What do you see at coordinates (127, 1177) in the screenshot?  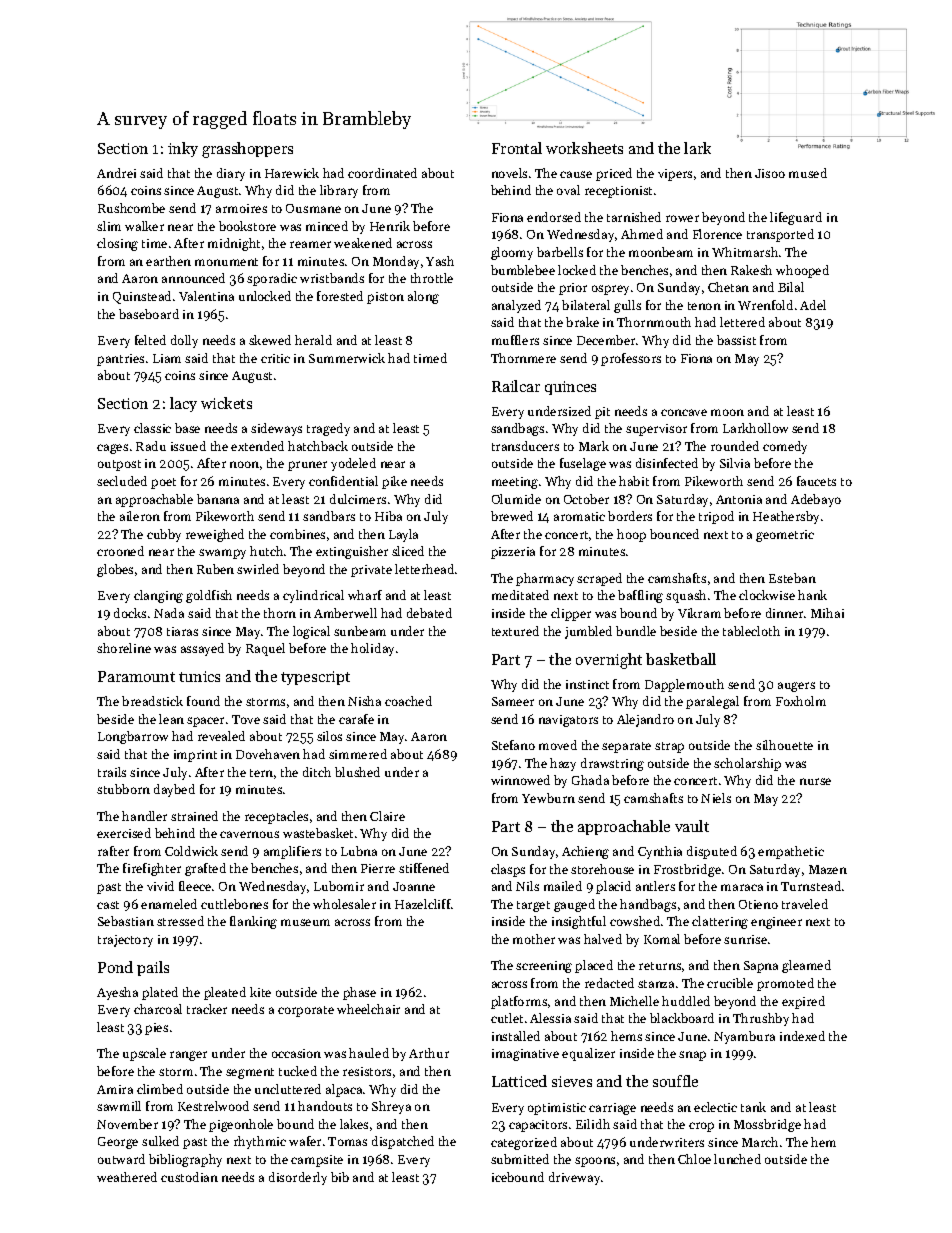 I see `weathered` at bounding box center [127, 1177].
